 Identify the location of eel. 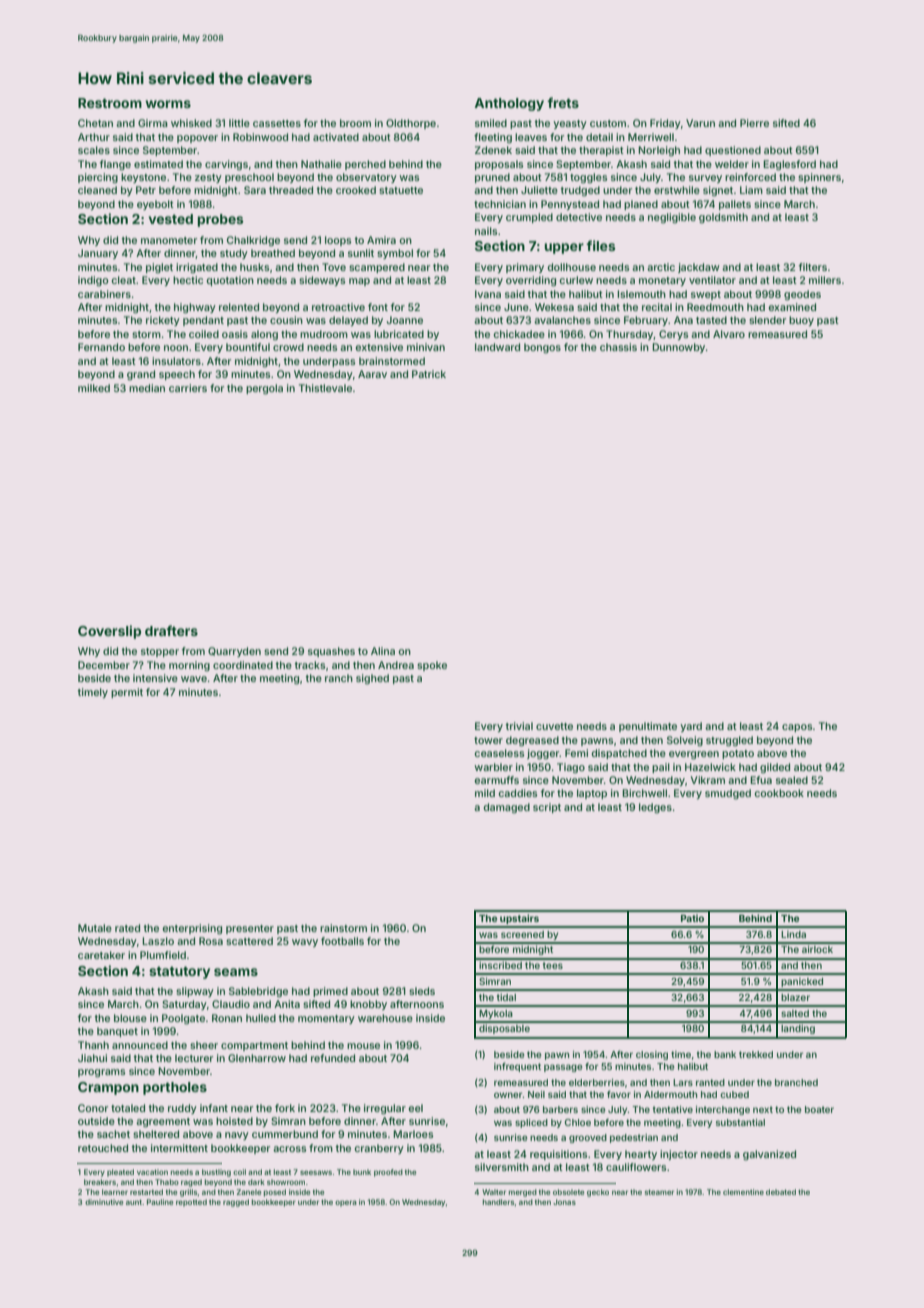
(415, 1108).
